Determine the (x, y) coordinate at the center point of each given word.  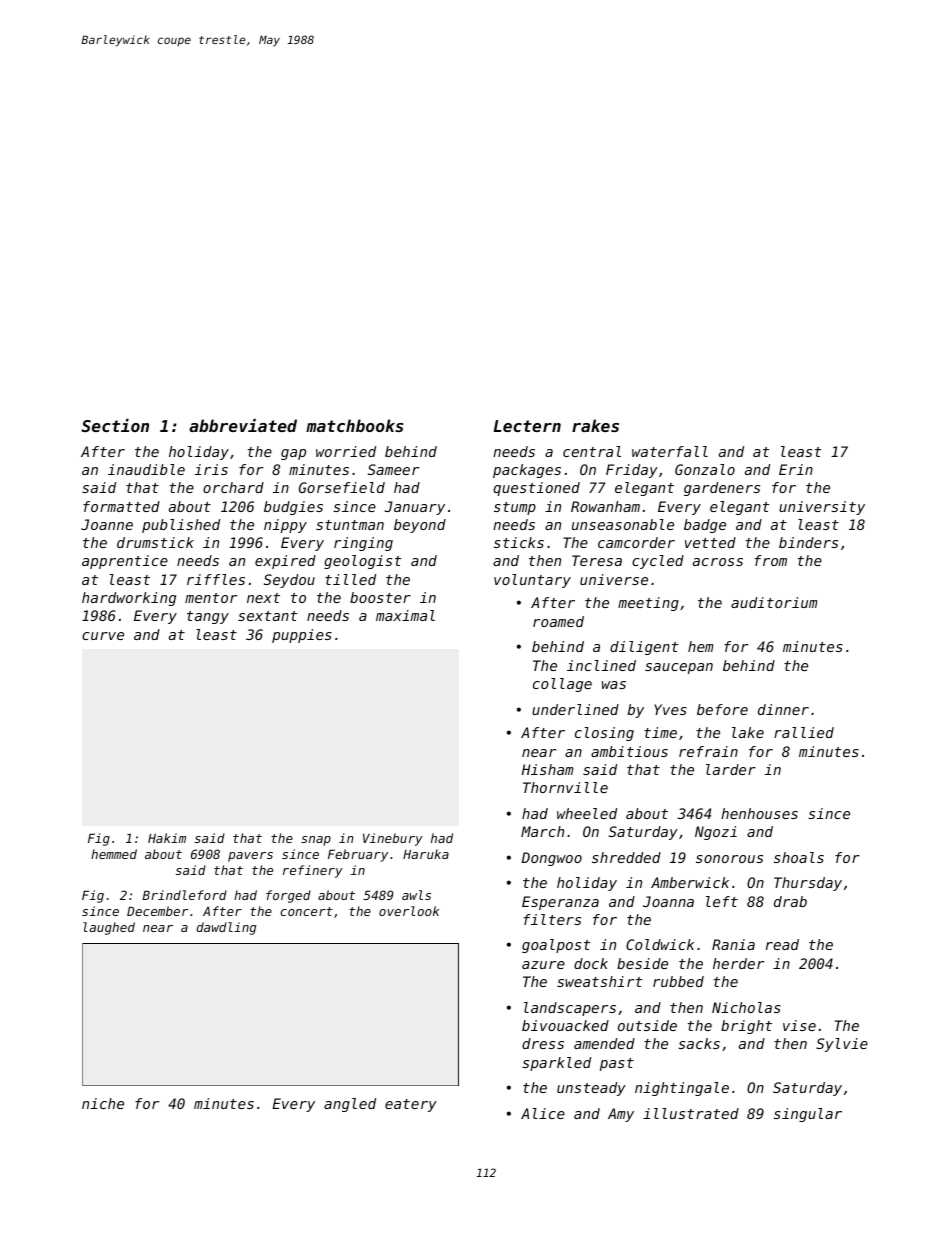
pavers (250, 857)
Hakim (167, 838)
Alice (543, 1113)
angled (350, 1105)
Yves (670, 709)
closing (604, 734)
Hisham (547, 769)
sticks (519, 542)
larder (731, 769)
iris (211, 469)
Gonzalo (705, 469)
